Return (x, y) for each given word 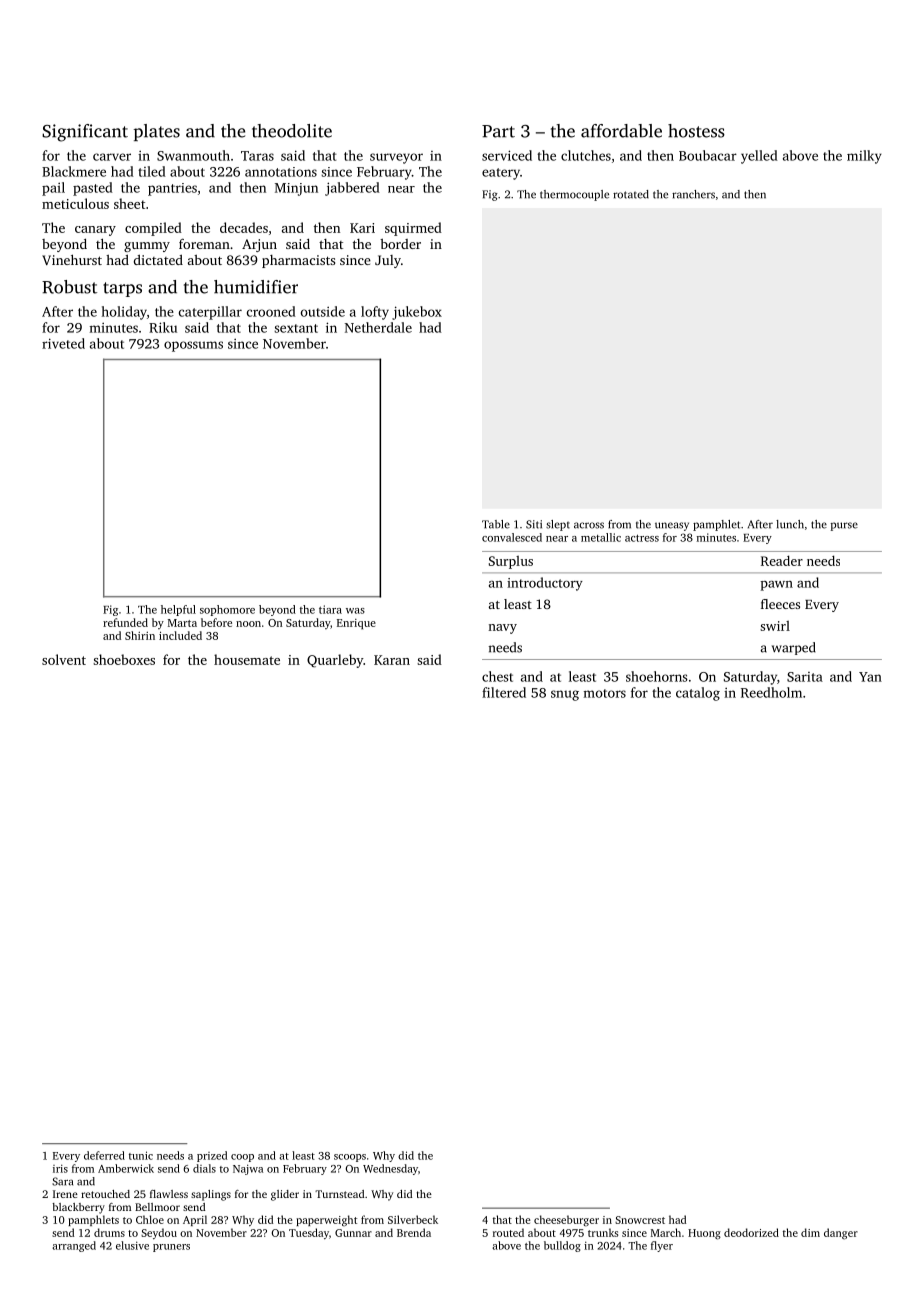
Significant (85, 133)
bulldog (562, 1246)
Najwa (248, 1169)
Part (498, 131)
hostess (696, 131)
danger (841, 1234)
